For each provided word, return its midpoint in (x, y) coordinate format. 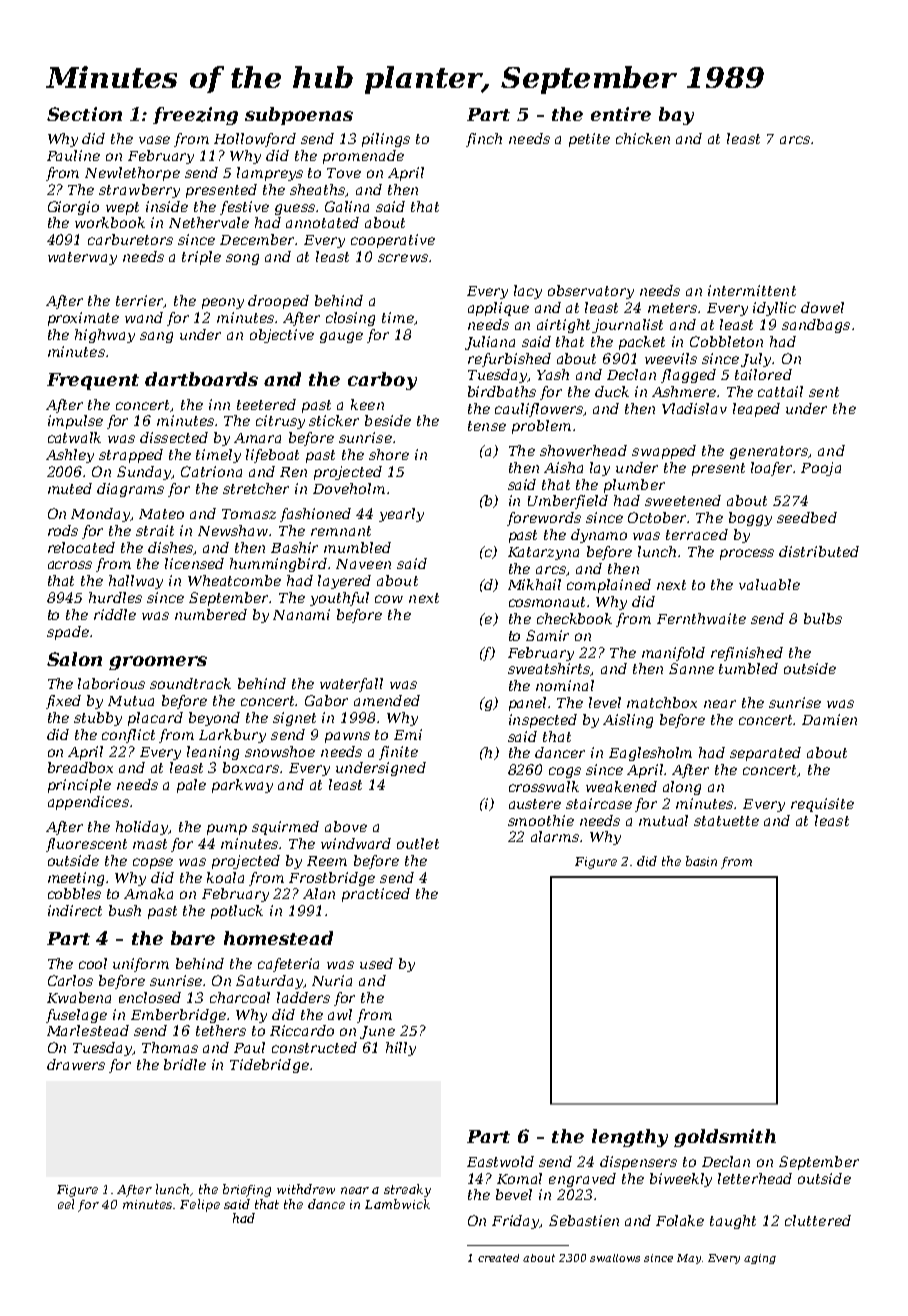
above (346, 826)
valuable (769, 584)
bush (125, 910)
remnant (341, 531)
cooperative (393, 241)
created (498, 1258)
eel (66, 1204)
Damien (829, 719)
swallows (615, 1258)
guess (295, 209)
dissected (174, 437)
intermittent (752, 290)
